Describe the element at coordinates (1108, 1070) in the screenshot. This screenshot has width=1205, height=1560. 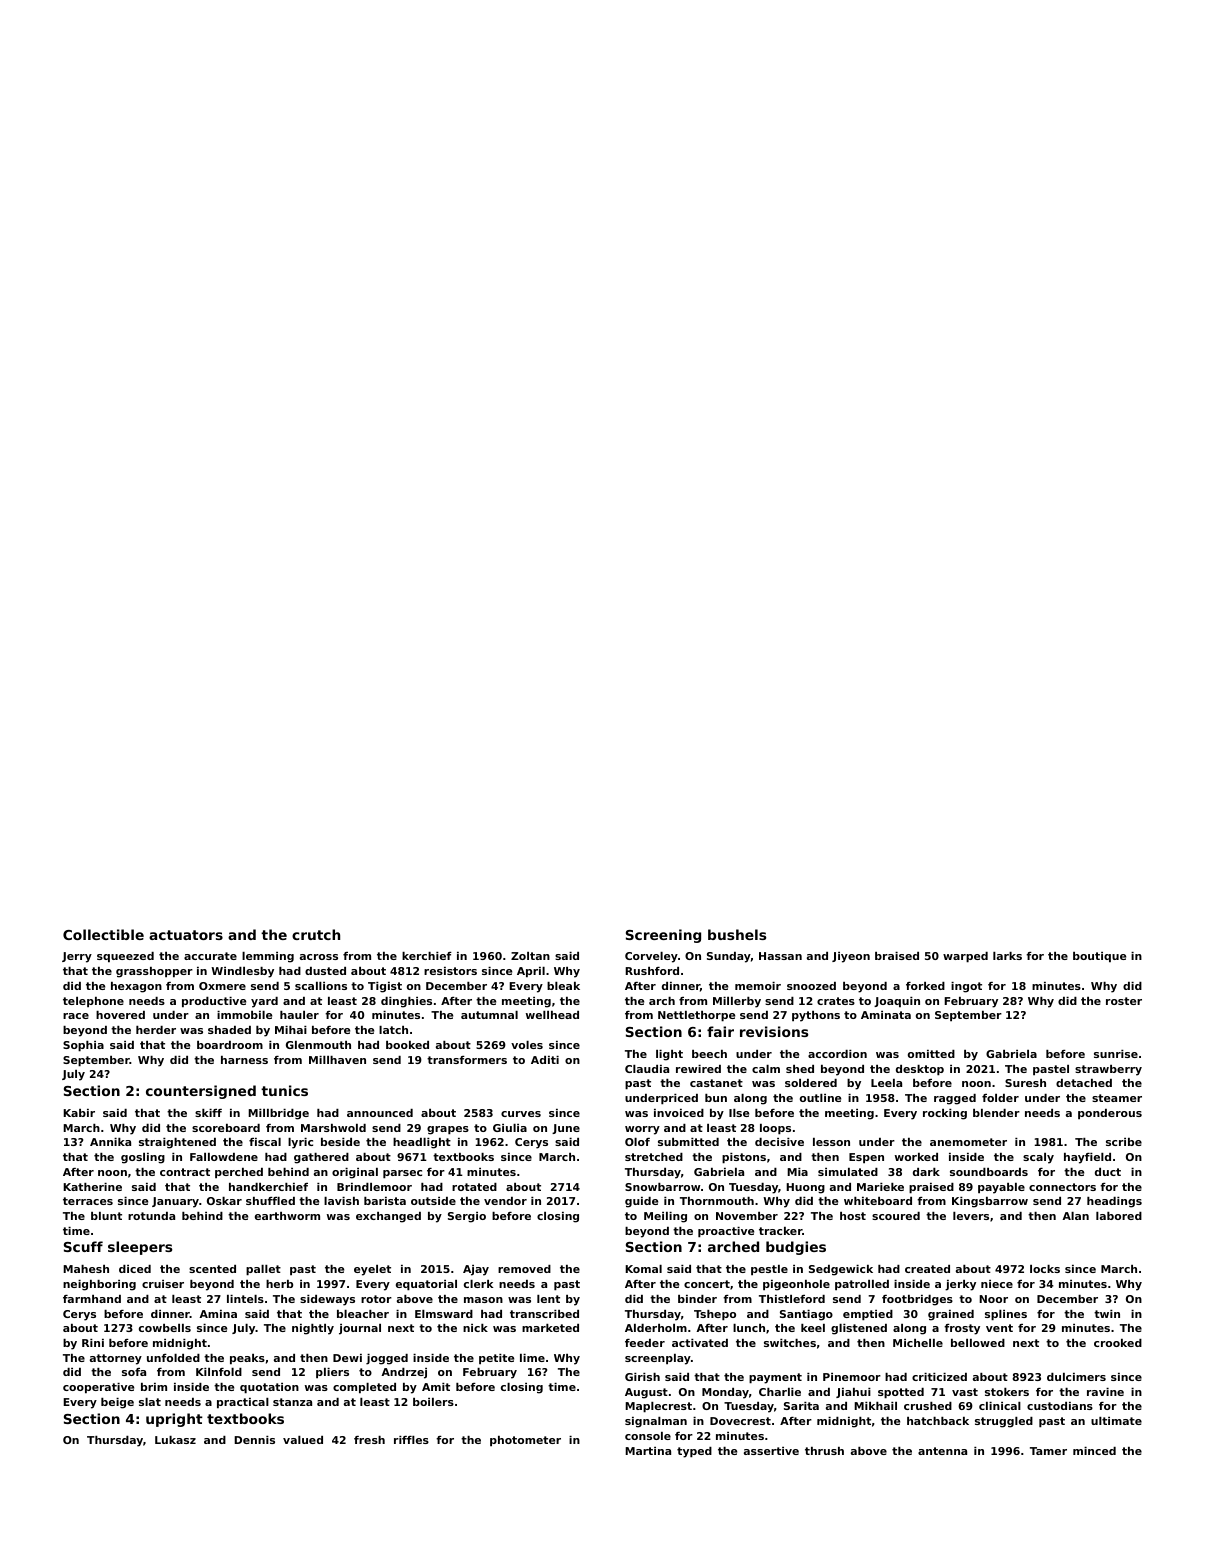
I see `strawberry` at that location.
